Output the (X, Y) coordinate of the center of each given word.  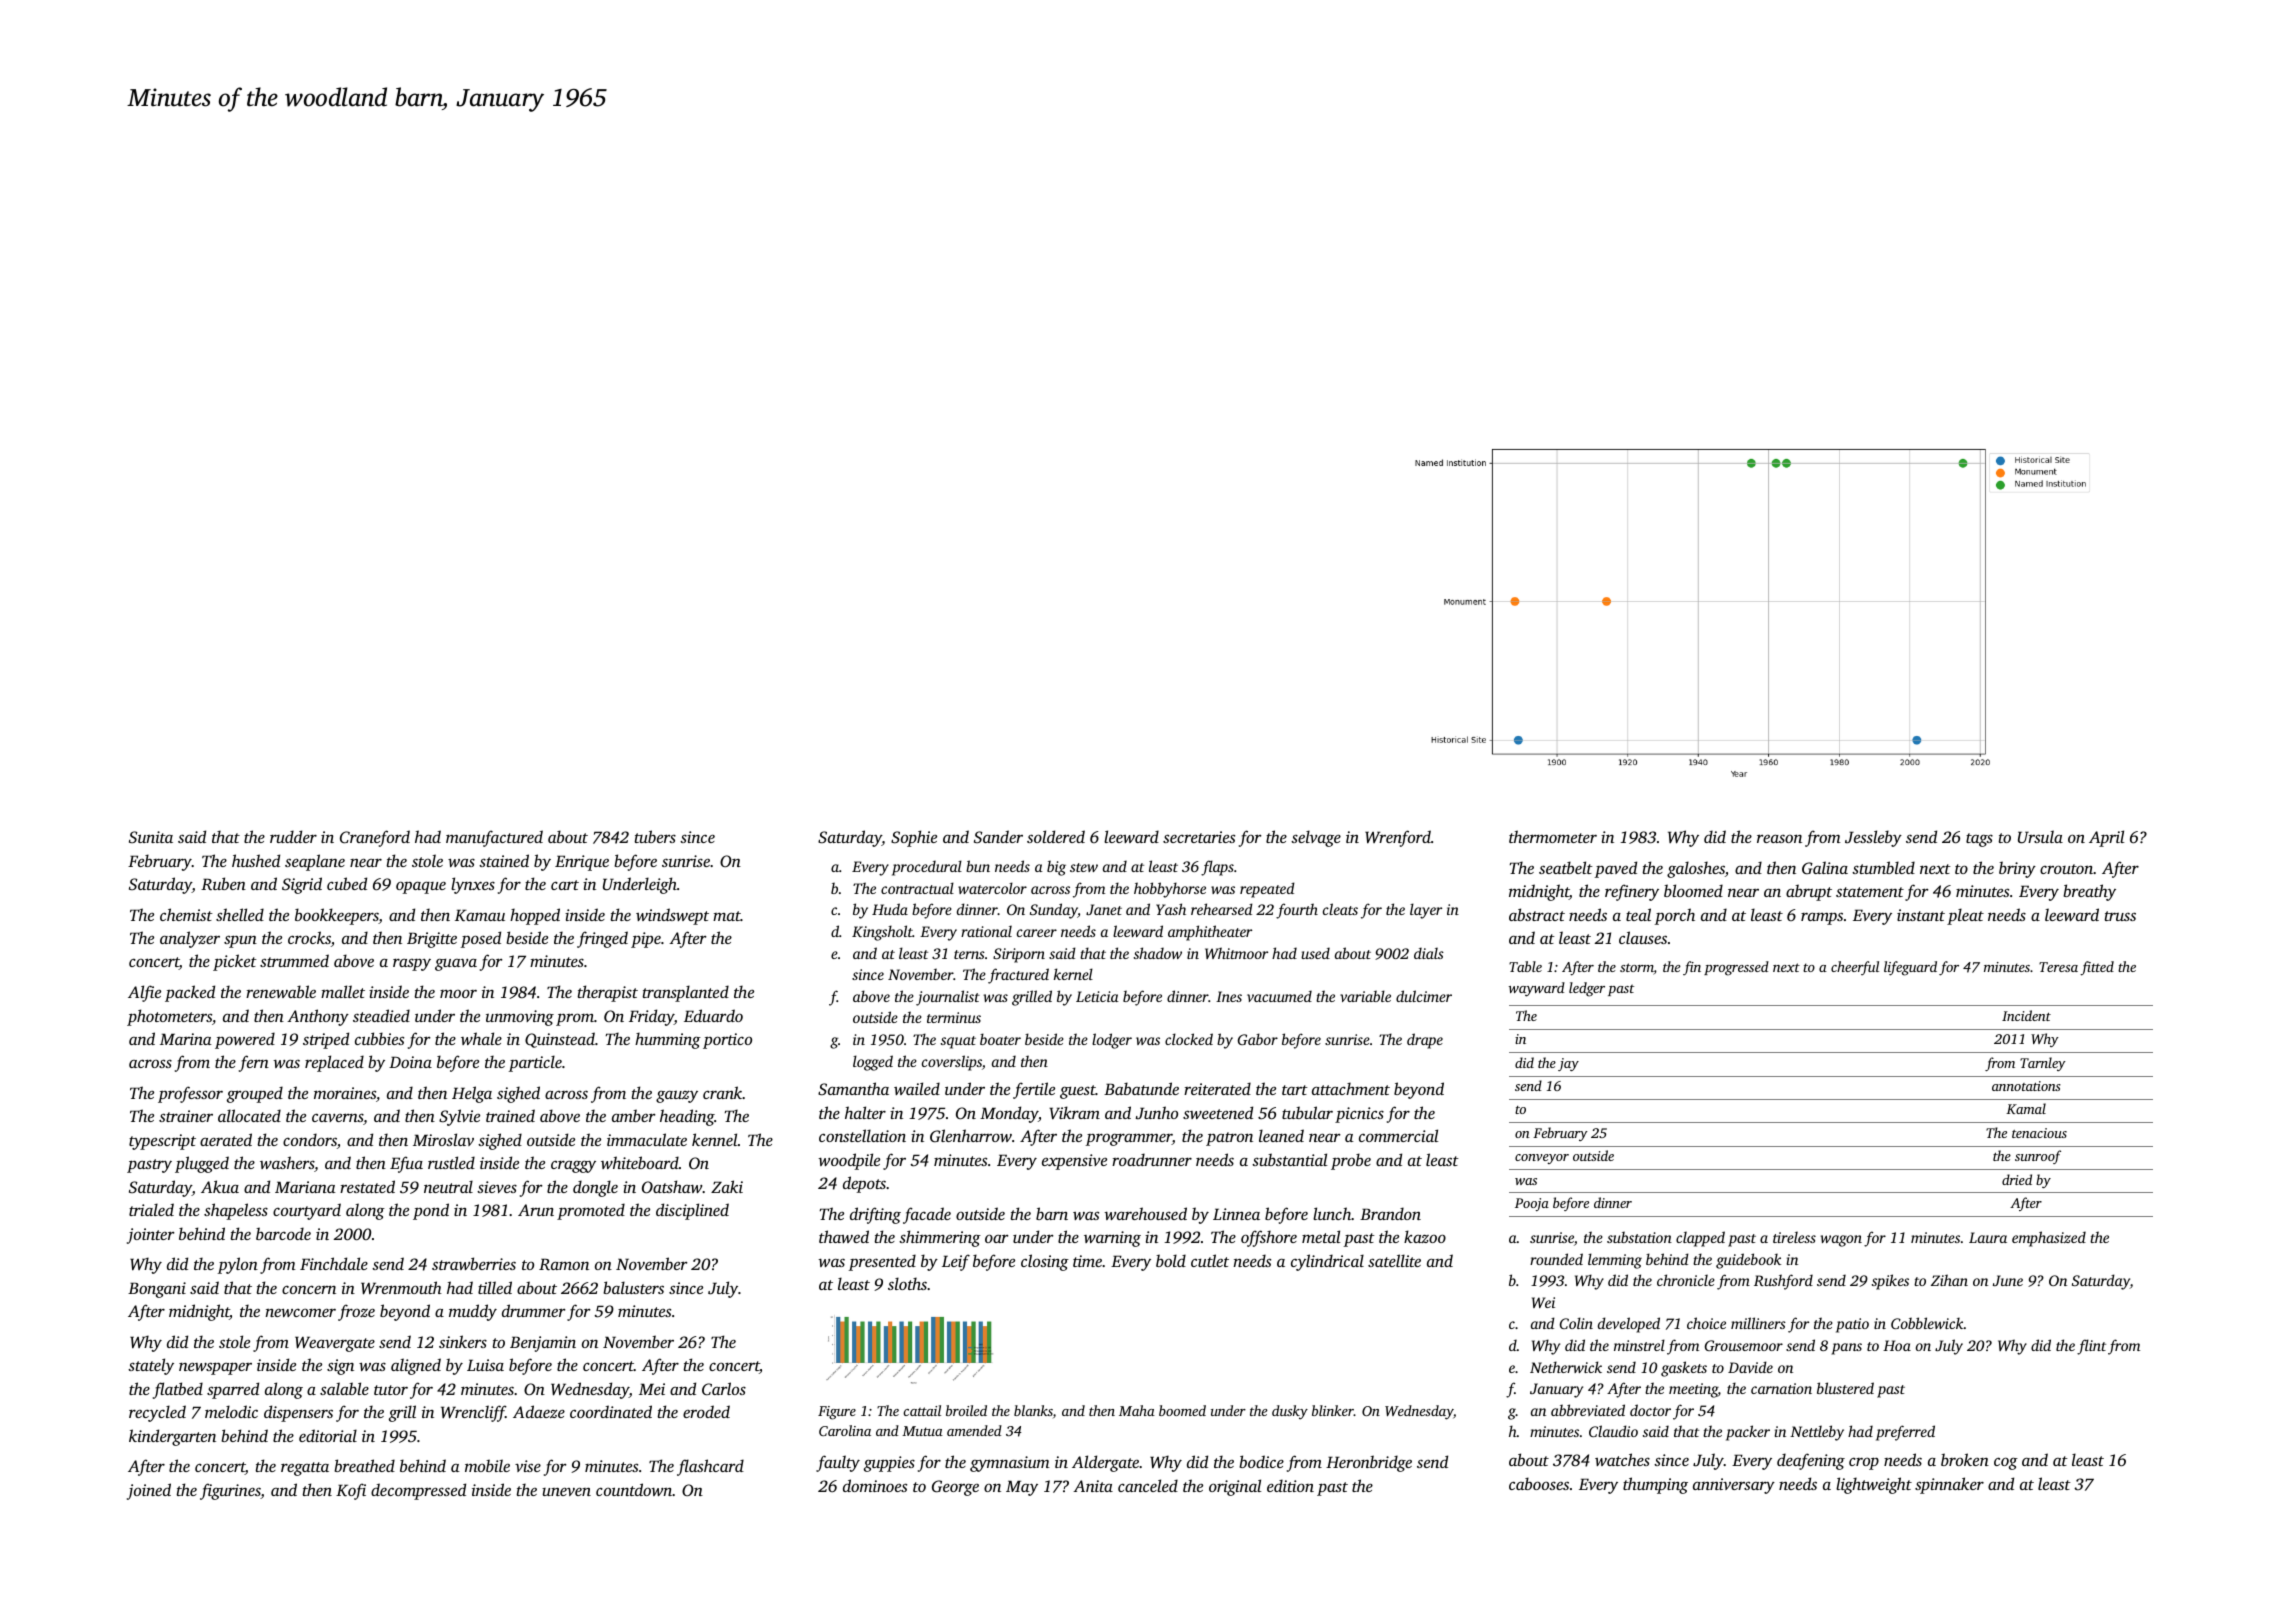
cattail (922, 1410)
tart (1295, 1090)
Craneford (375, 838)
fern (254, 1063)
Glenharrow (971, 1136)
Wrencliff (473, 1413)
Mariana (305, 1187)
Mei (652, 1389)
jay (1568, 1064)
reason (1779, 838)
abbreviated (1588, 1410)
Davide (1750, 1367)
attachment (1351, 1088)
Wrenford (1398, 838)
